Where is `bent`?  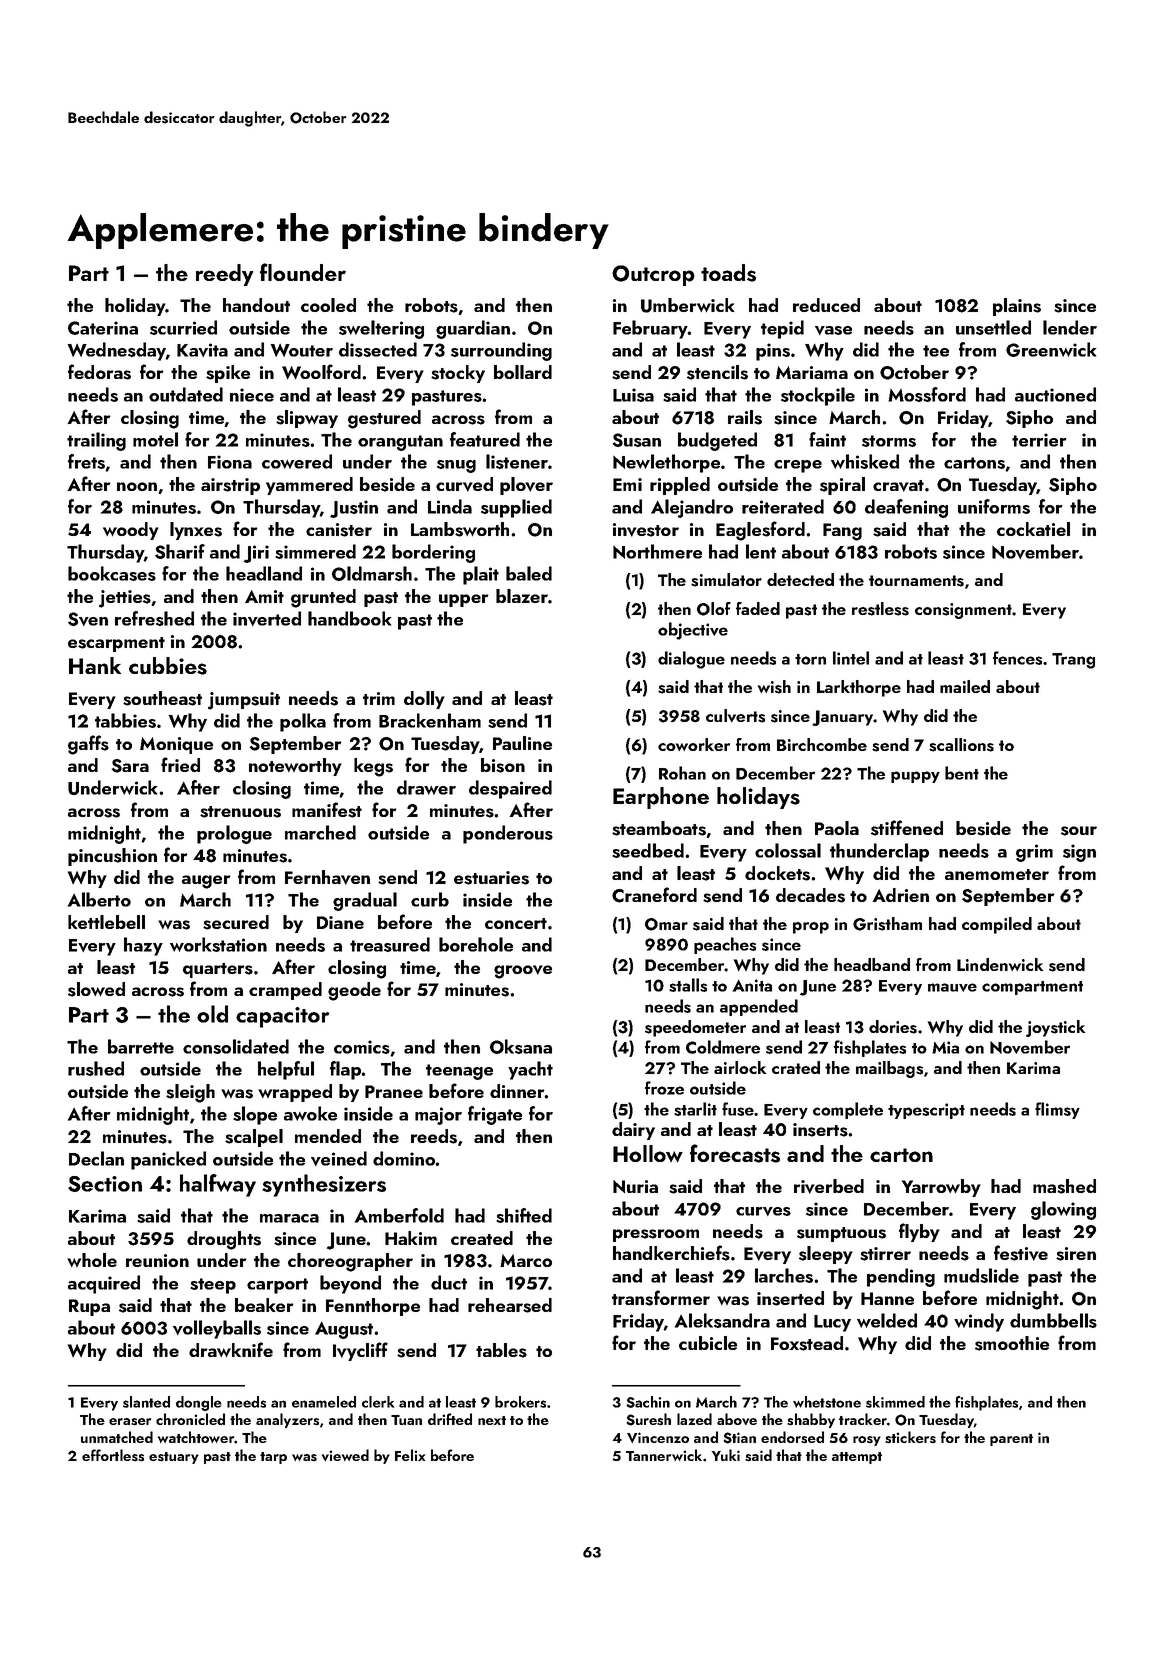 bent is located at coordinates (962, 773).
